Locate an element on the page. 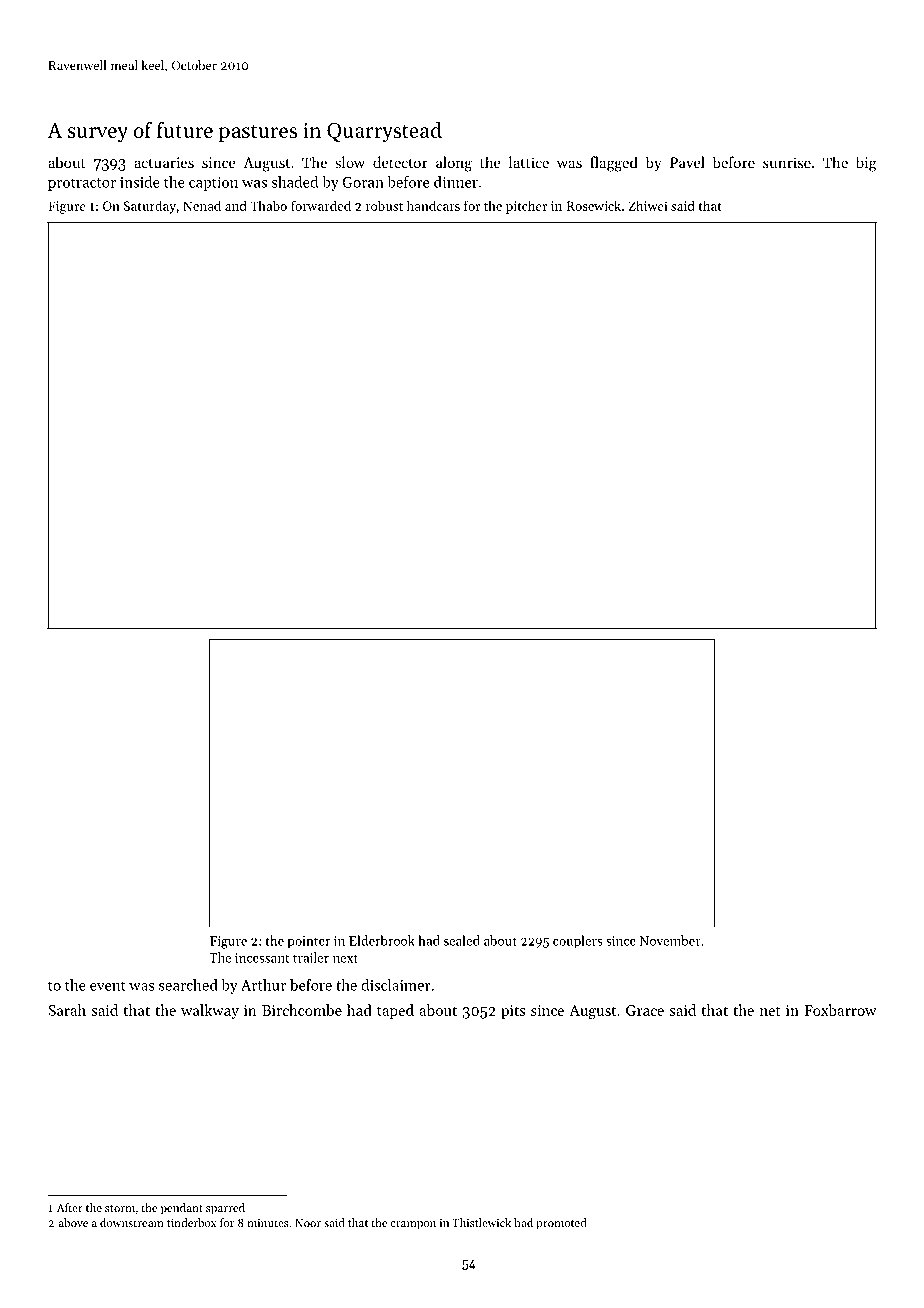 Image resolution: width=924 pixels, height=1308 pixels. November is located at coordinates (670, 940).
